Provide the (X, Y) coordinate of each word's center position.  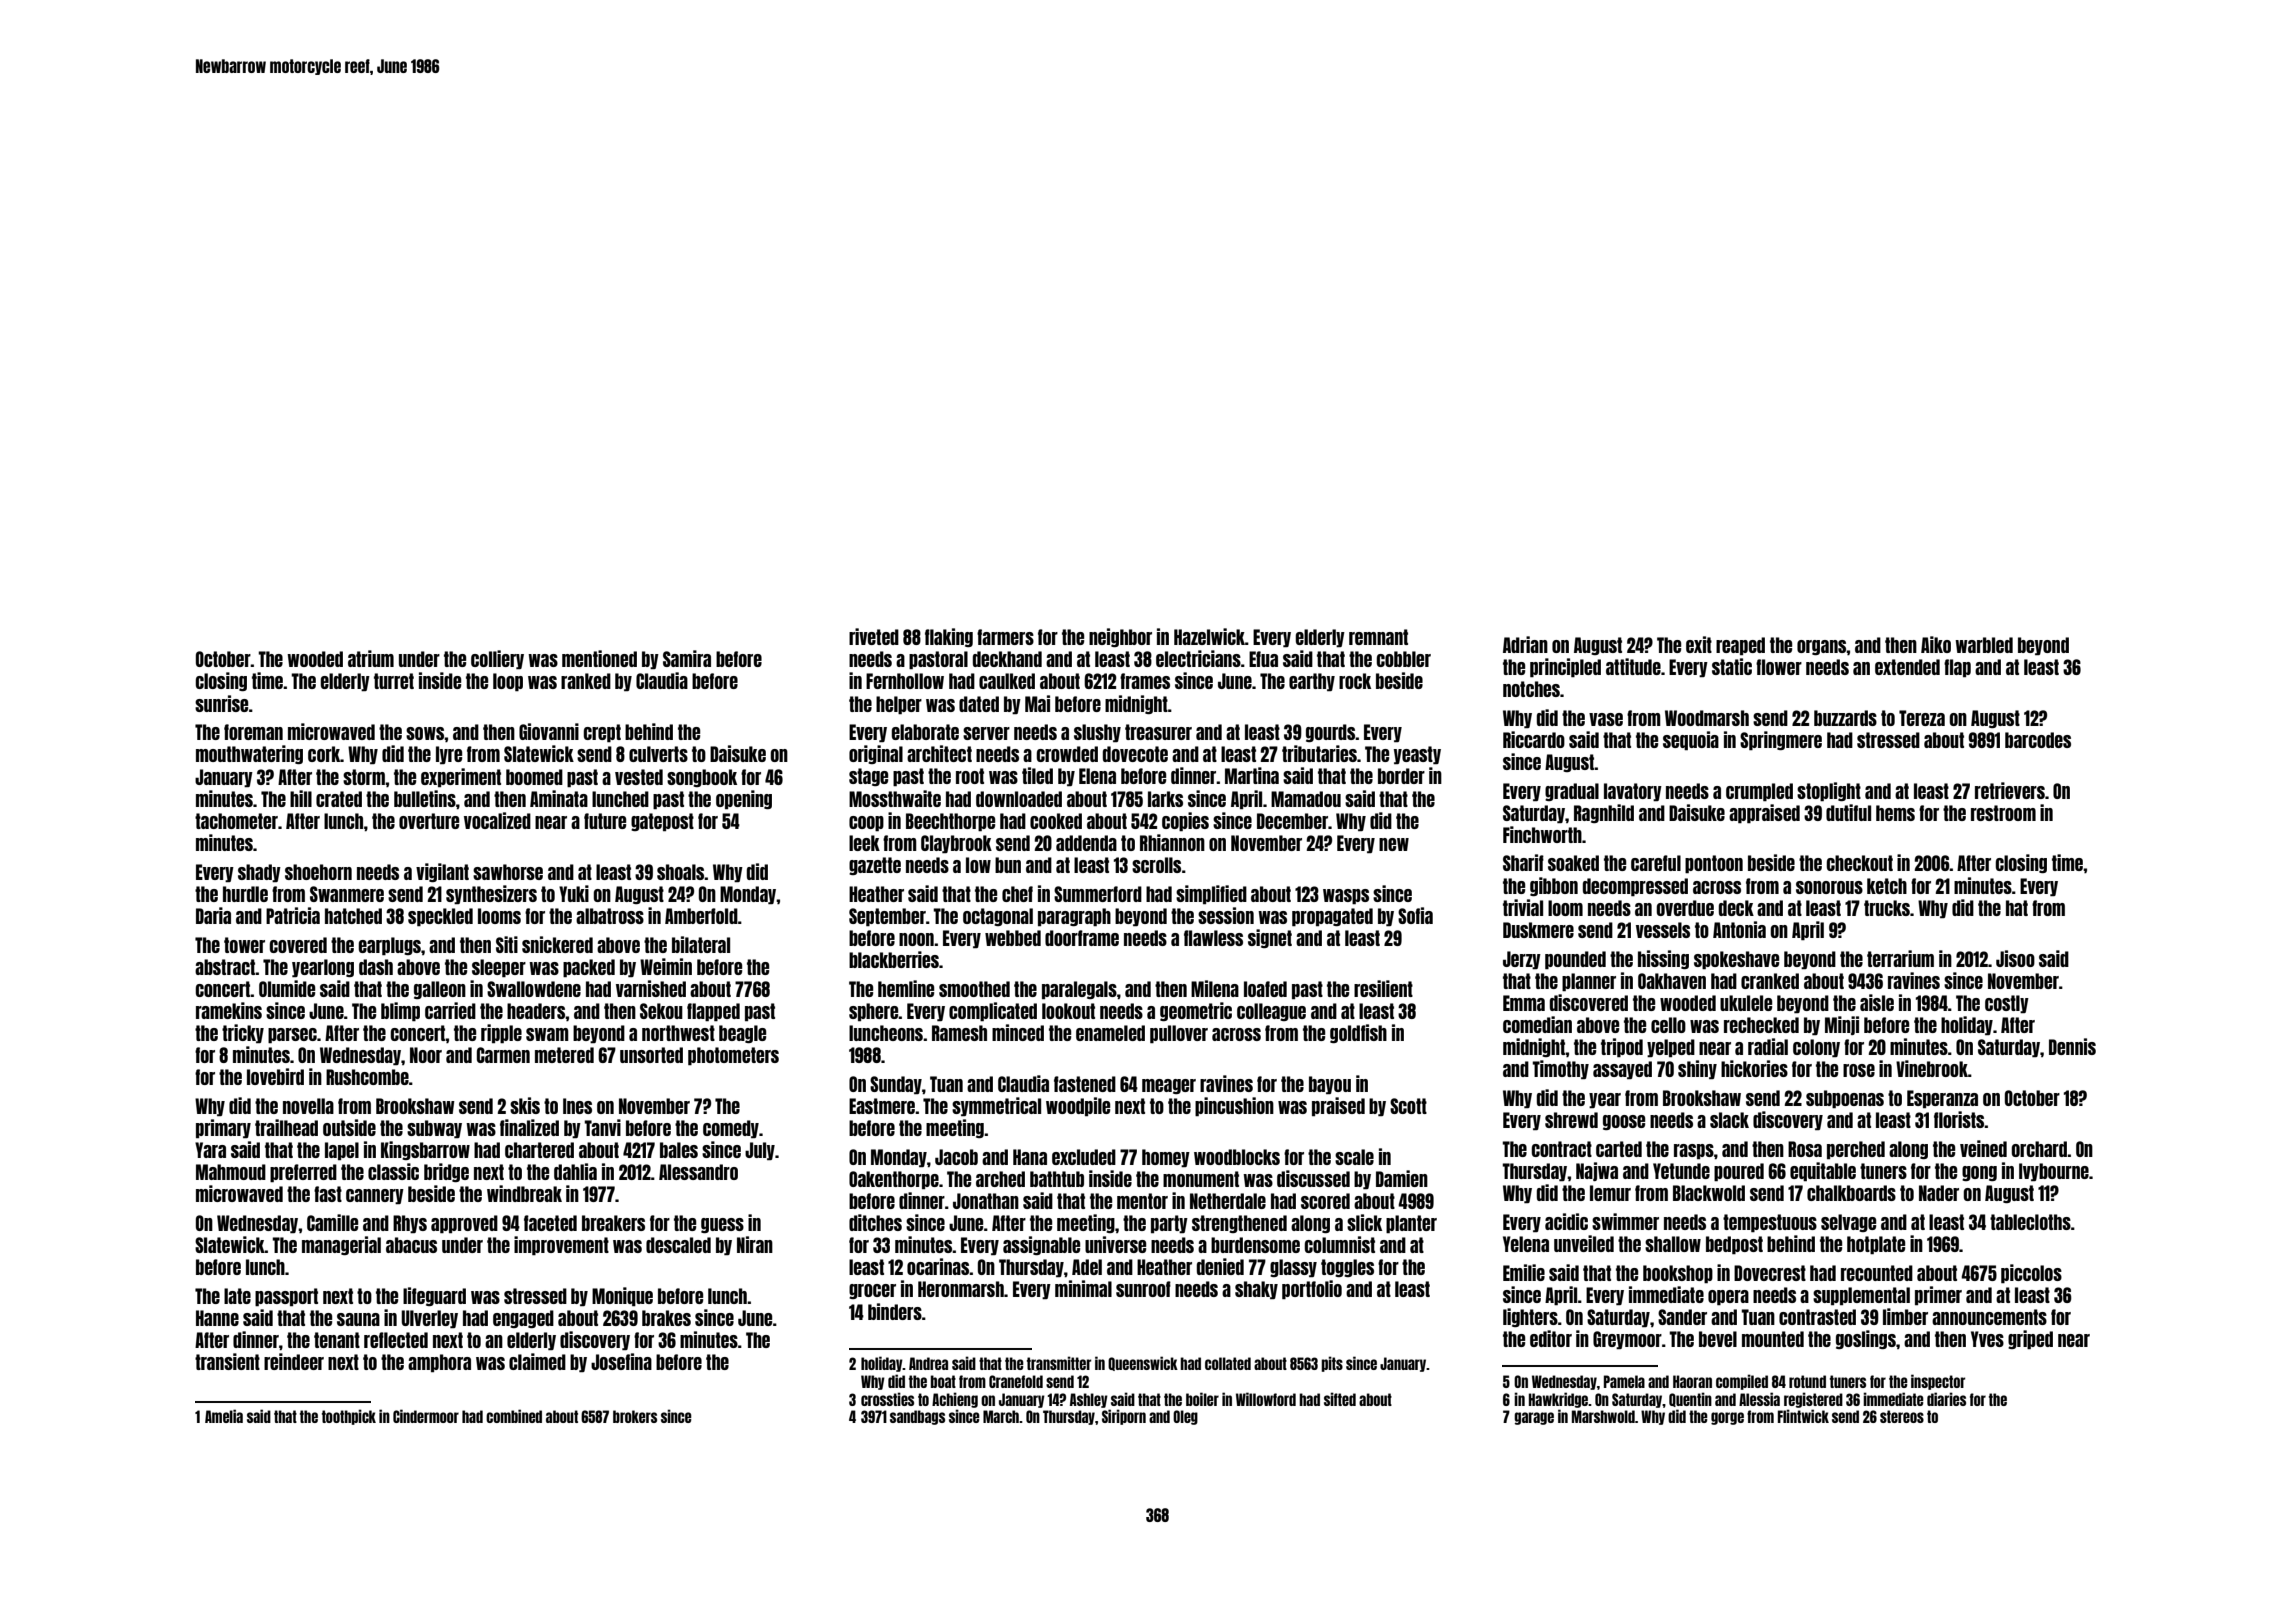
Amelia (224, 1416)
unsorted (651, 1055)
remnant (1378, 637)
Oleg (1185, 1417)
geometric (1196, 1011)
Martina (1252, 775)
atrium (371, 658)
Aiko (1936, 644)
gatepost (662, 822)
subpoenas (1845, 1099)
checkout (1859, 863)
